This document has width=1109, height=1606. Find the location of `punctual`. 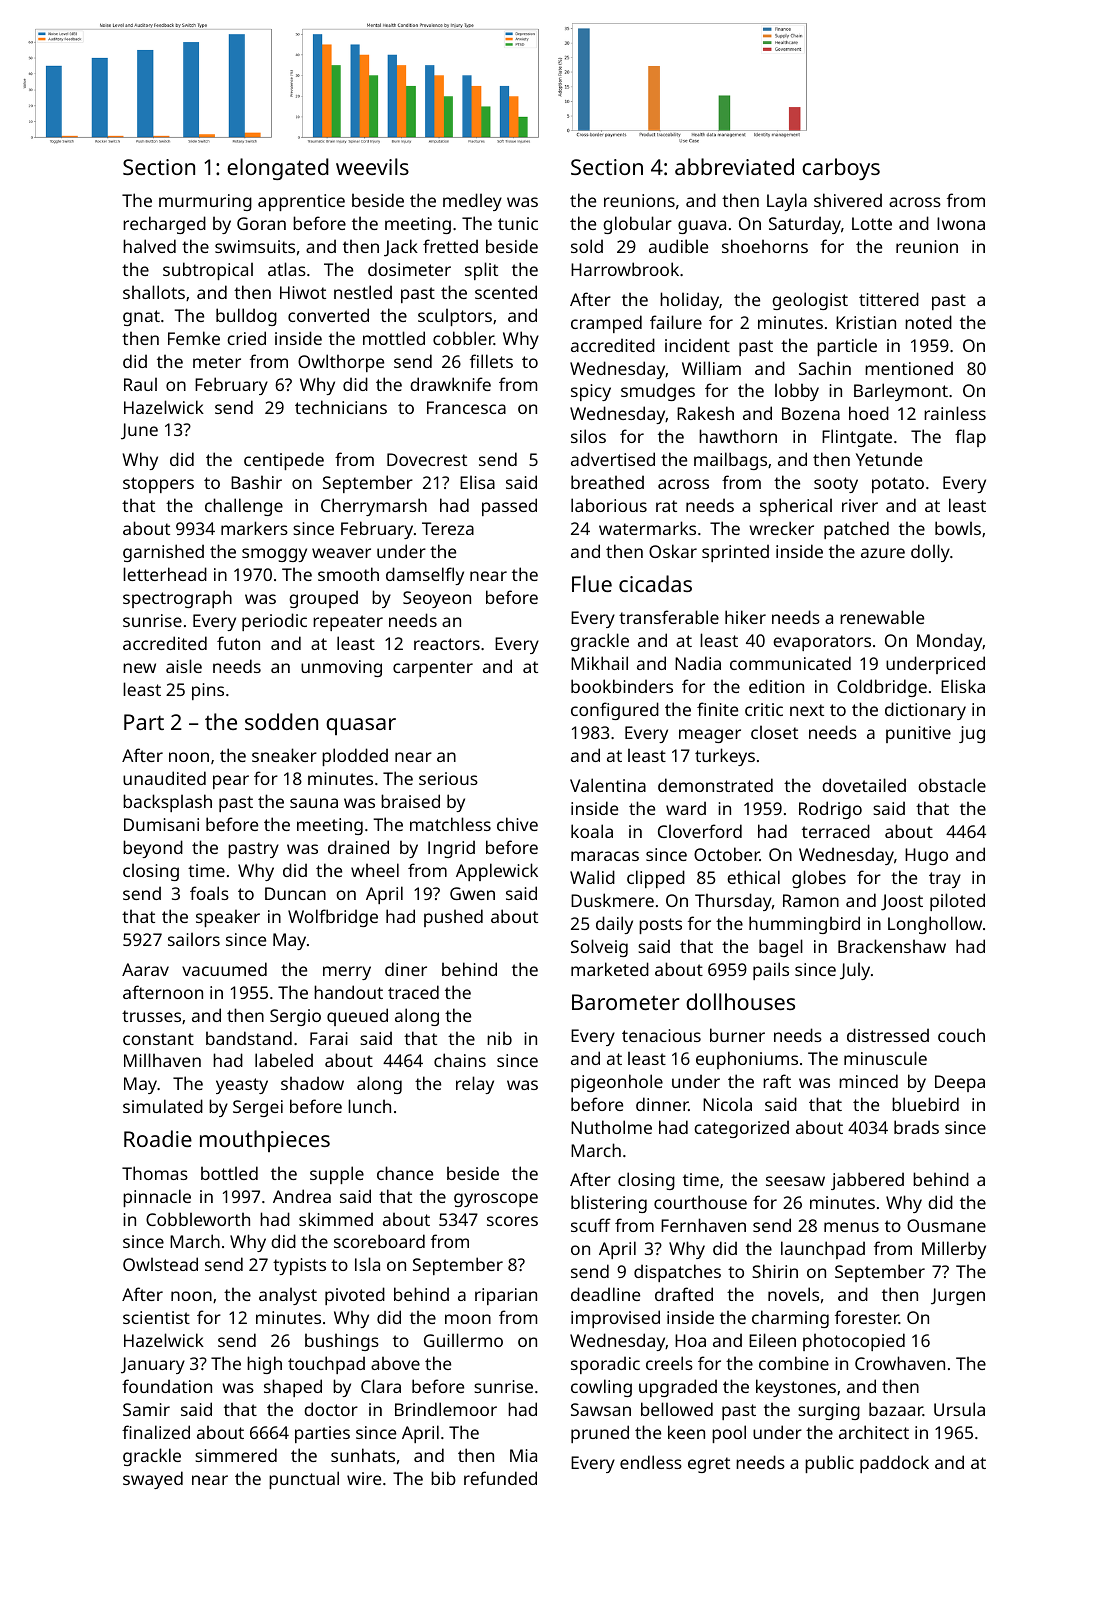

punctual is located at coordinates (304, 1480).
